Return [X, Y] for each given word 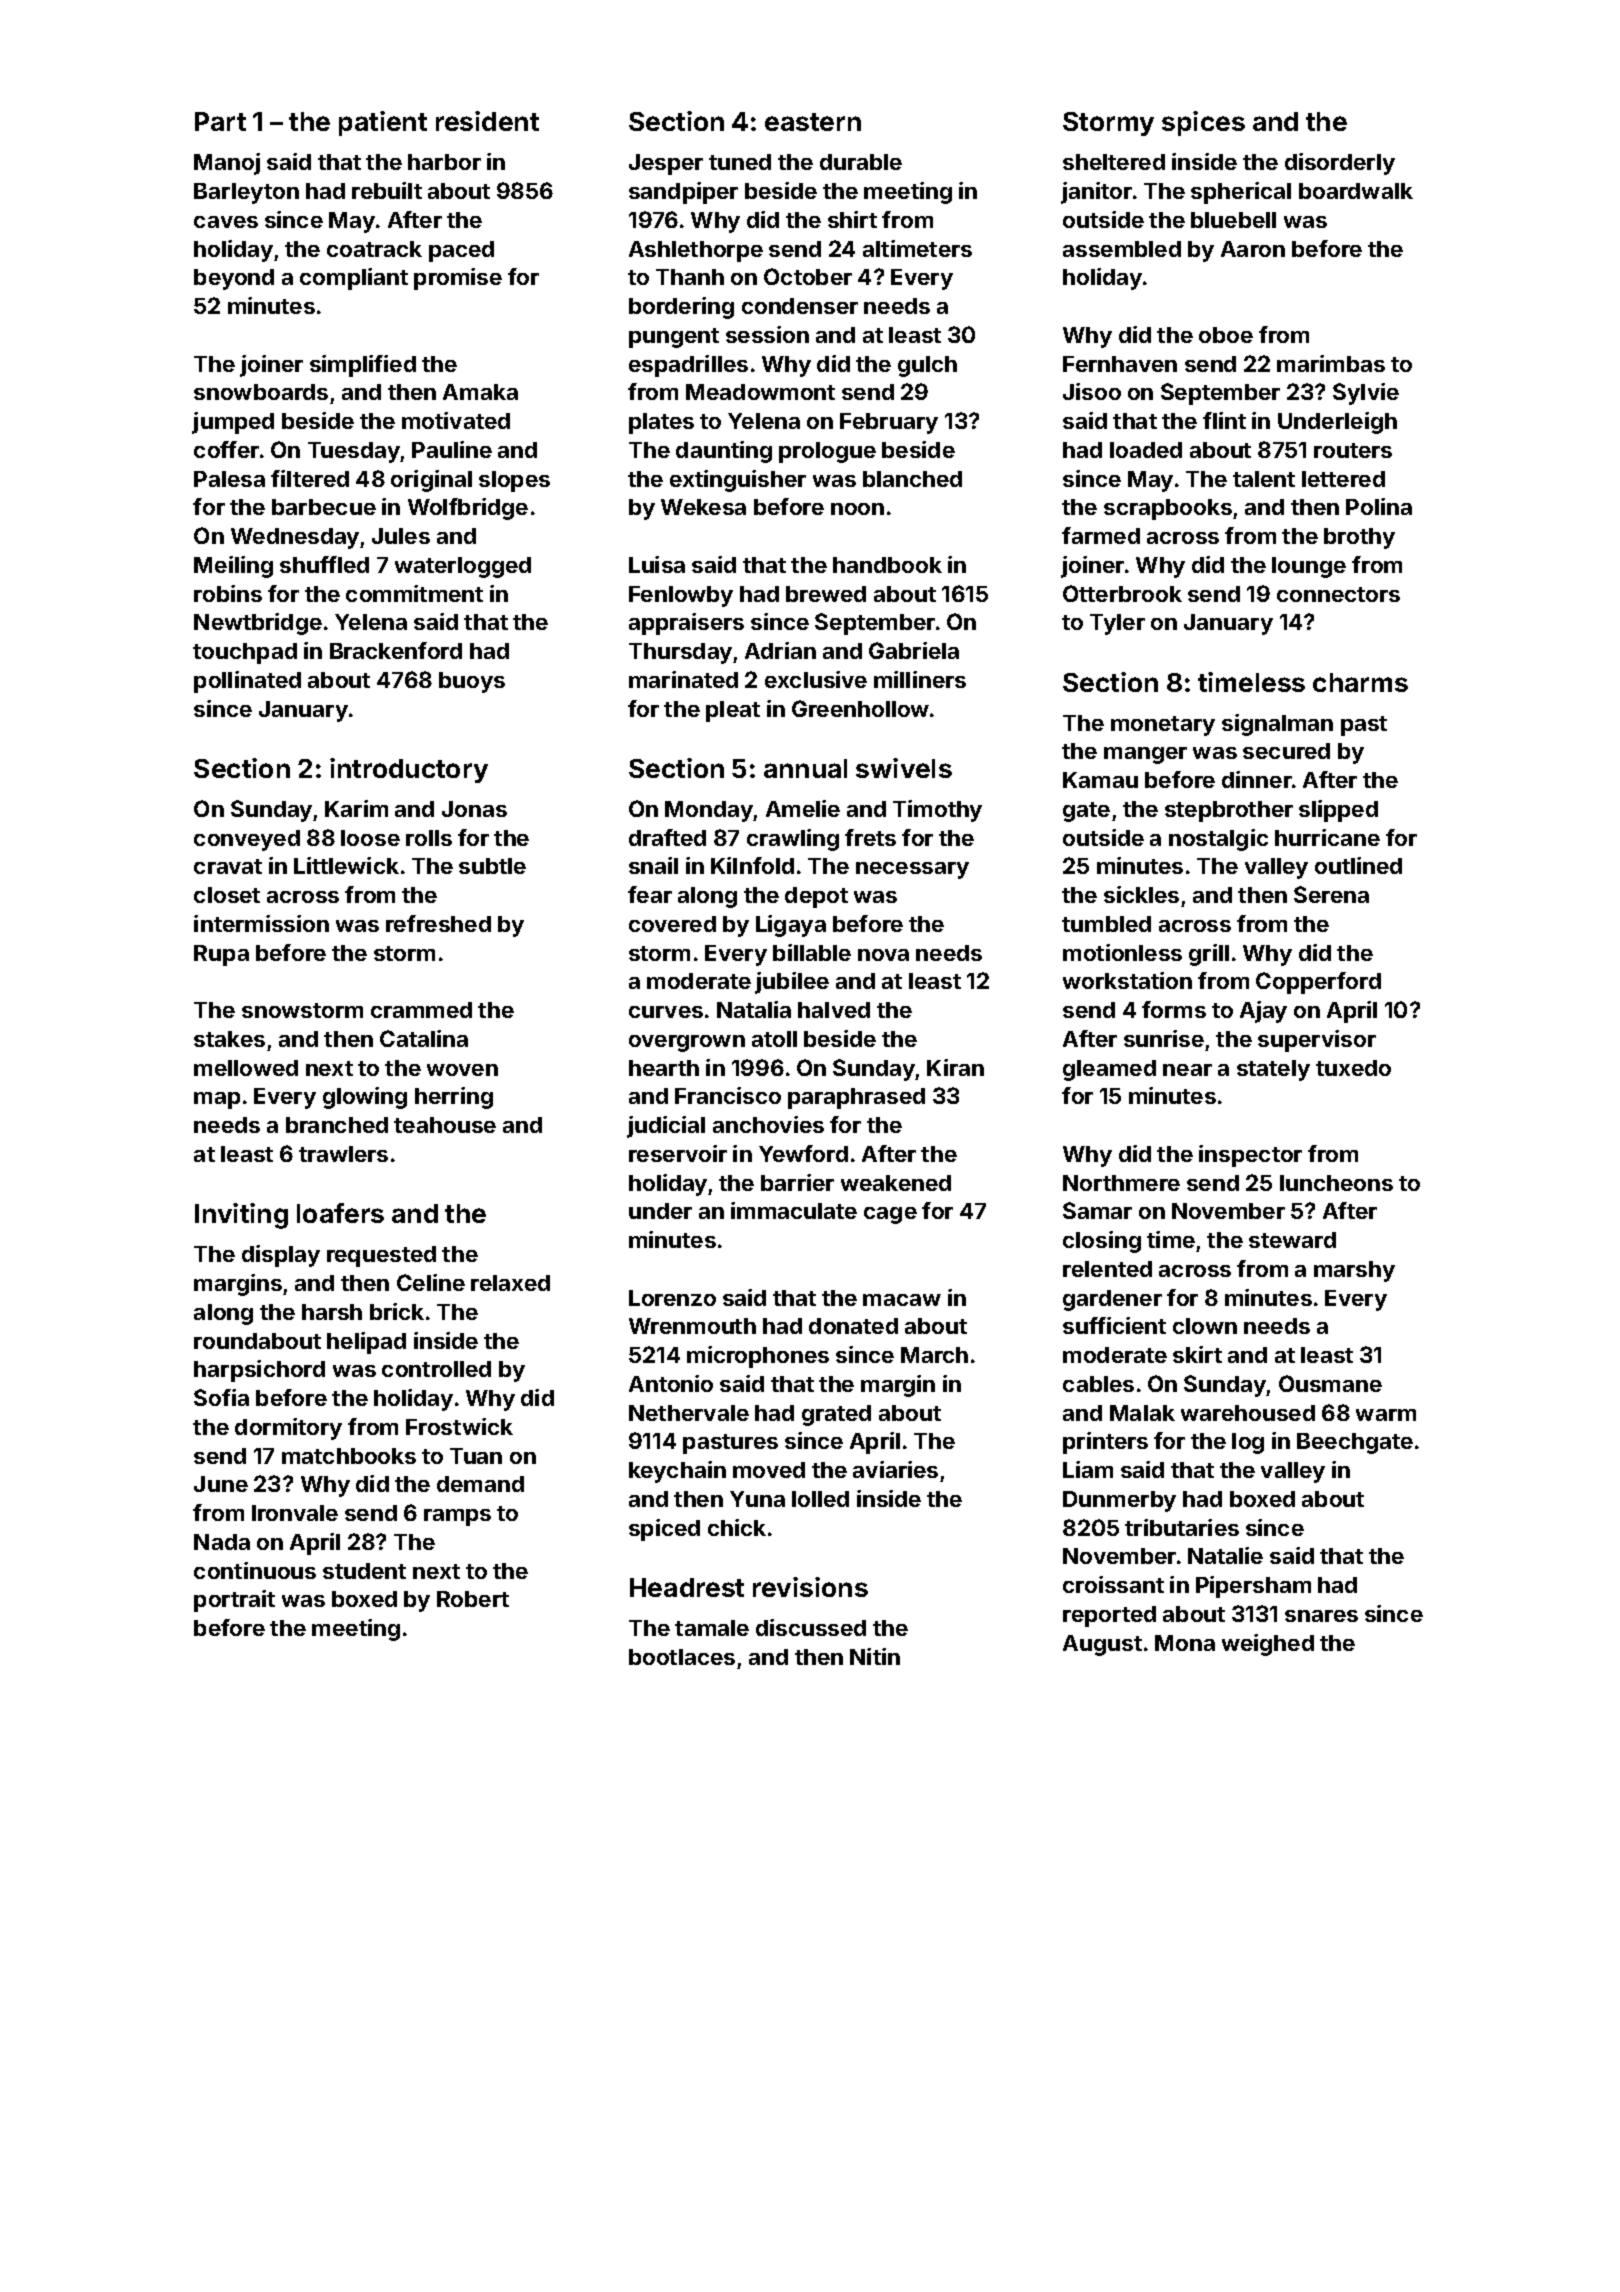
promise [458, 279]
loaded [1146, 450]
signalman [1277, 725]
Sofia [221, 1397]
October [808, 276]
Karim [356, 808]
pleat [733, 711]
